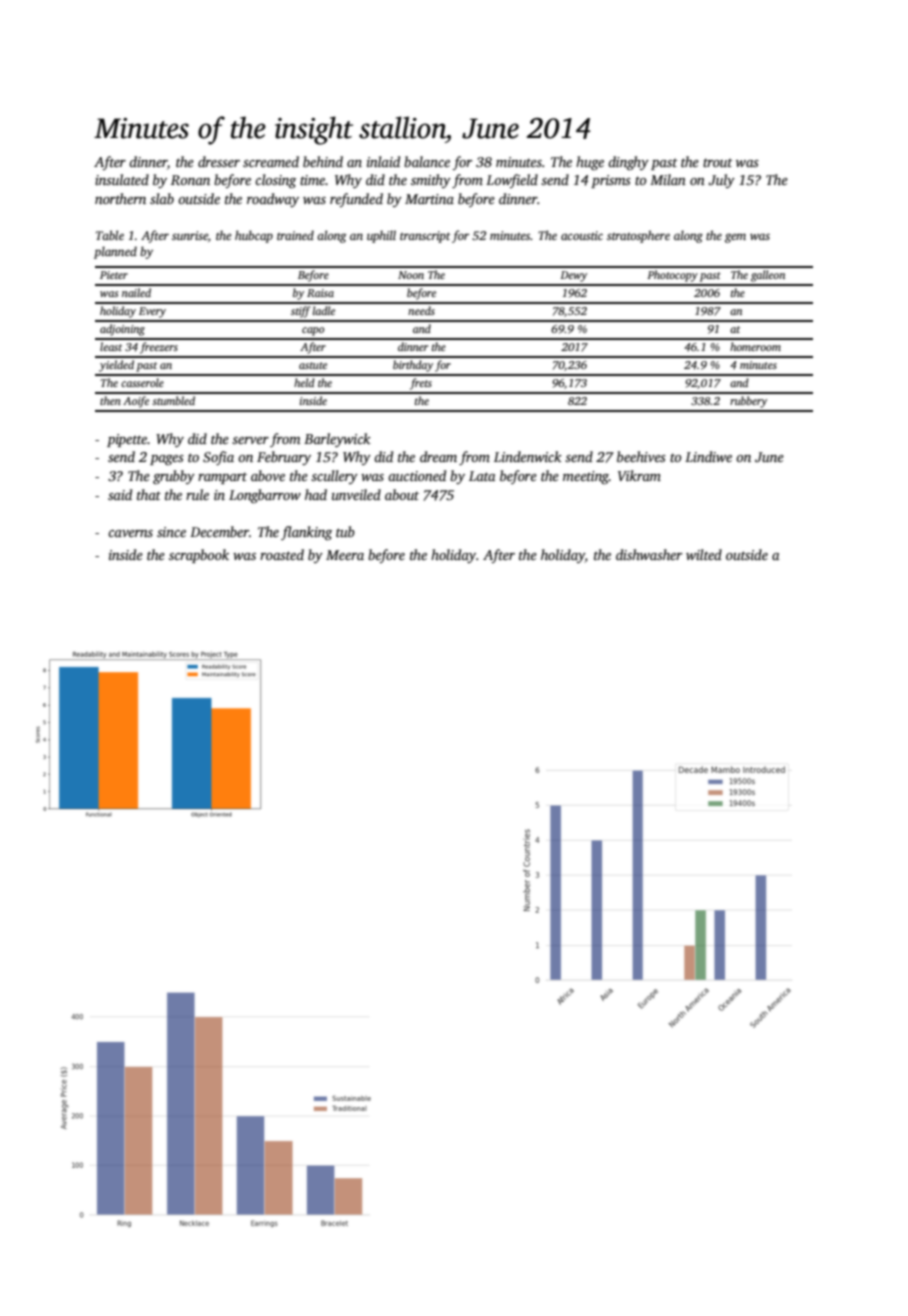  What do you see at coordinates (197, 494) in the document?
I see `rule` at bounding box center [197, 494].
